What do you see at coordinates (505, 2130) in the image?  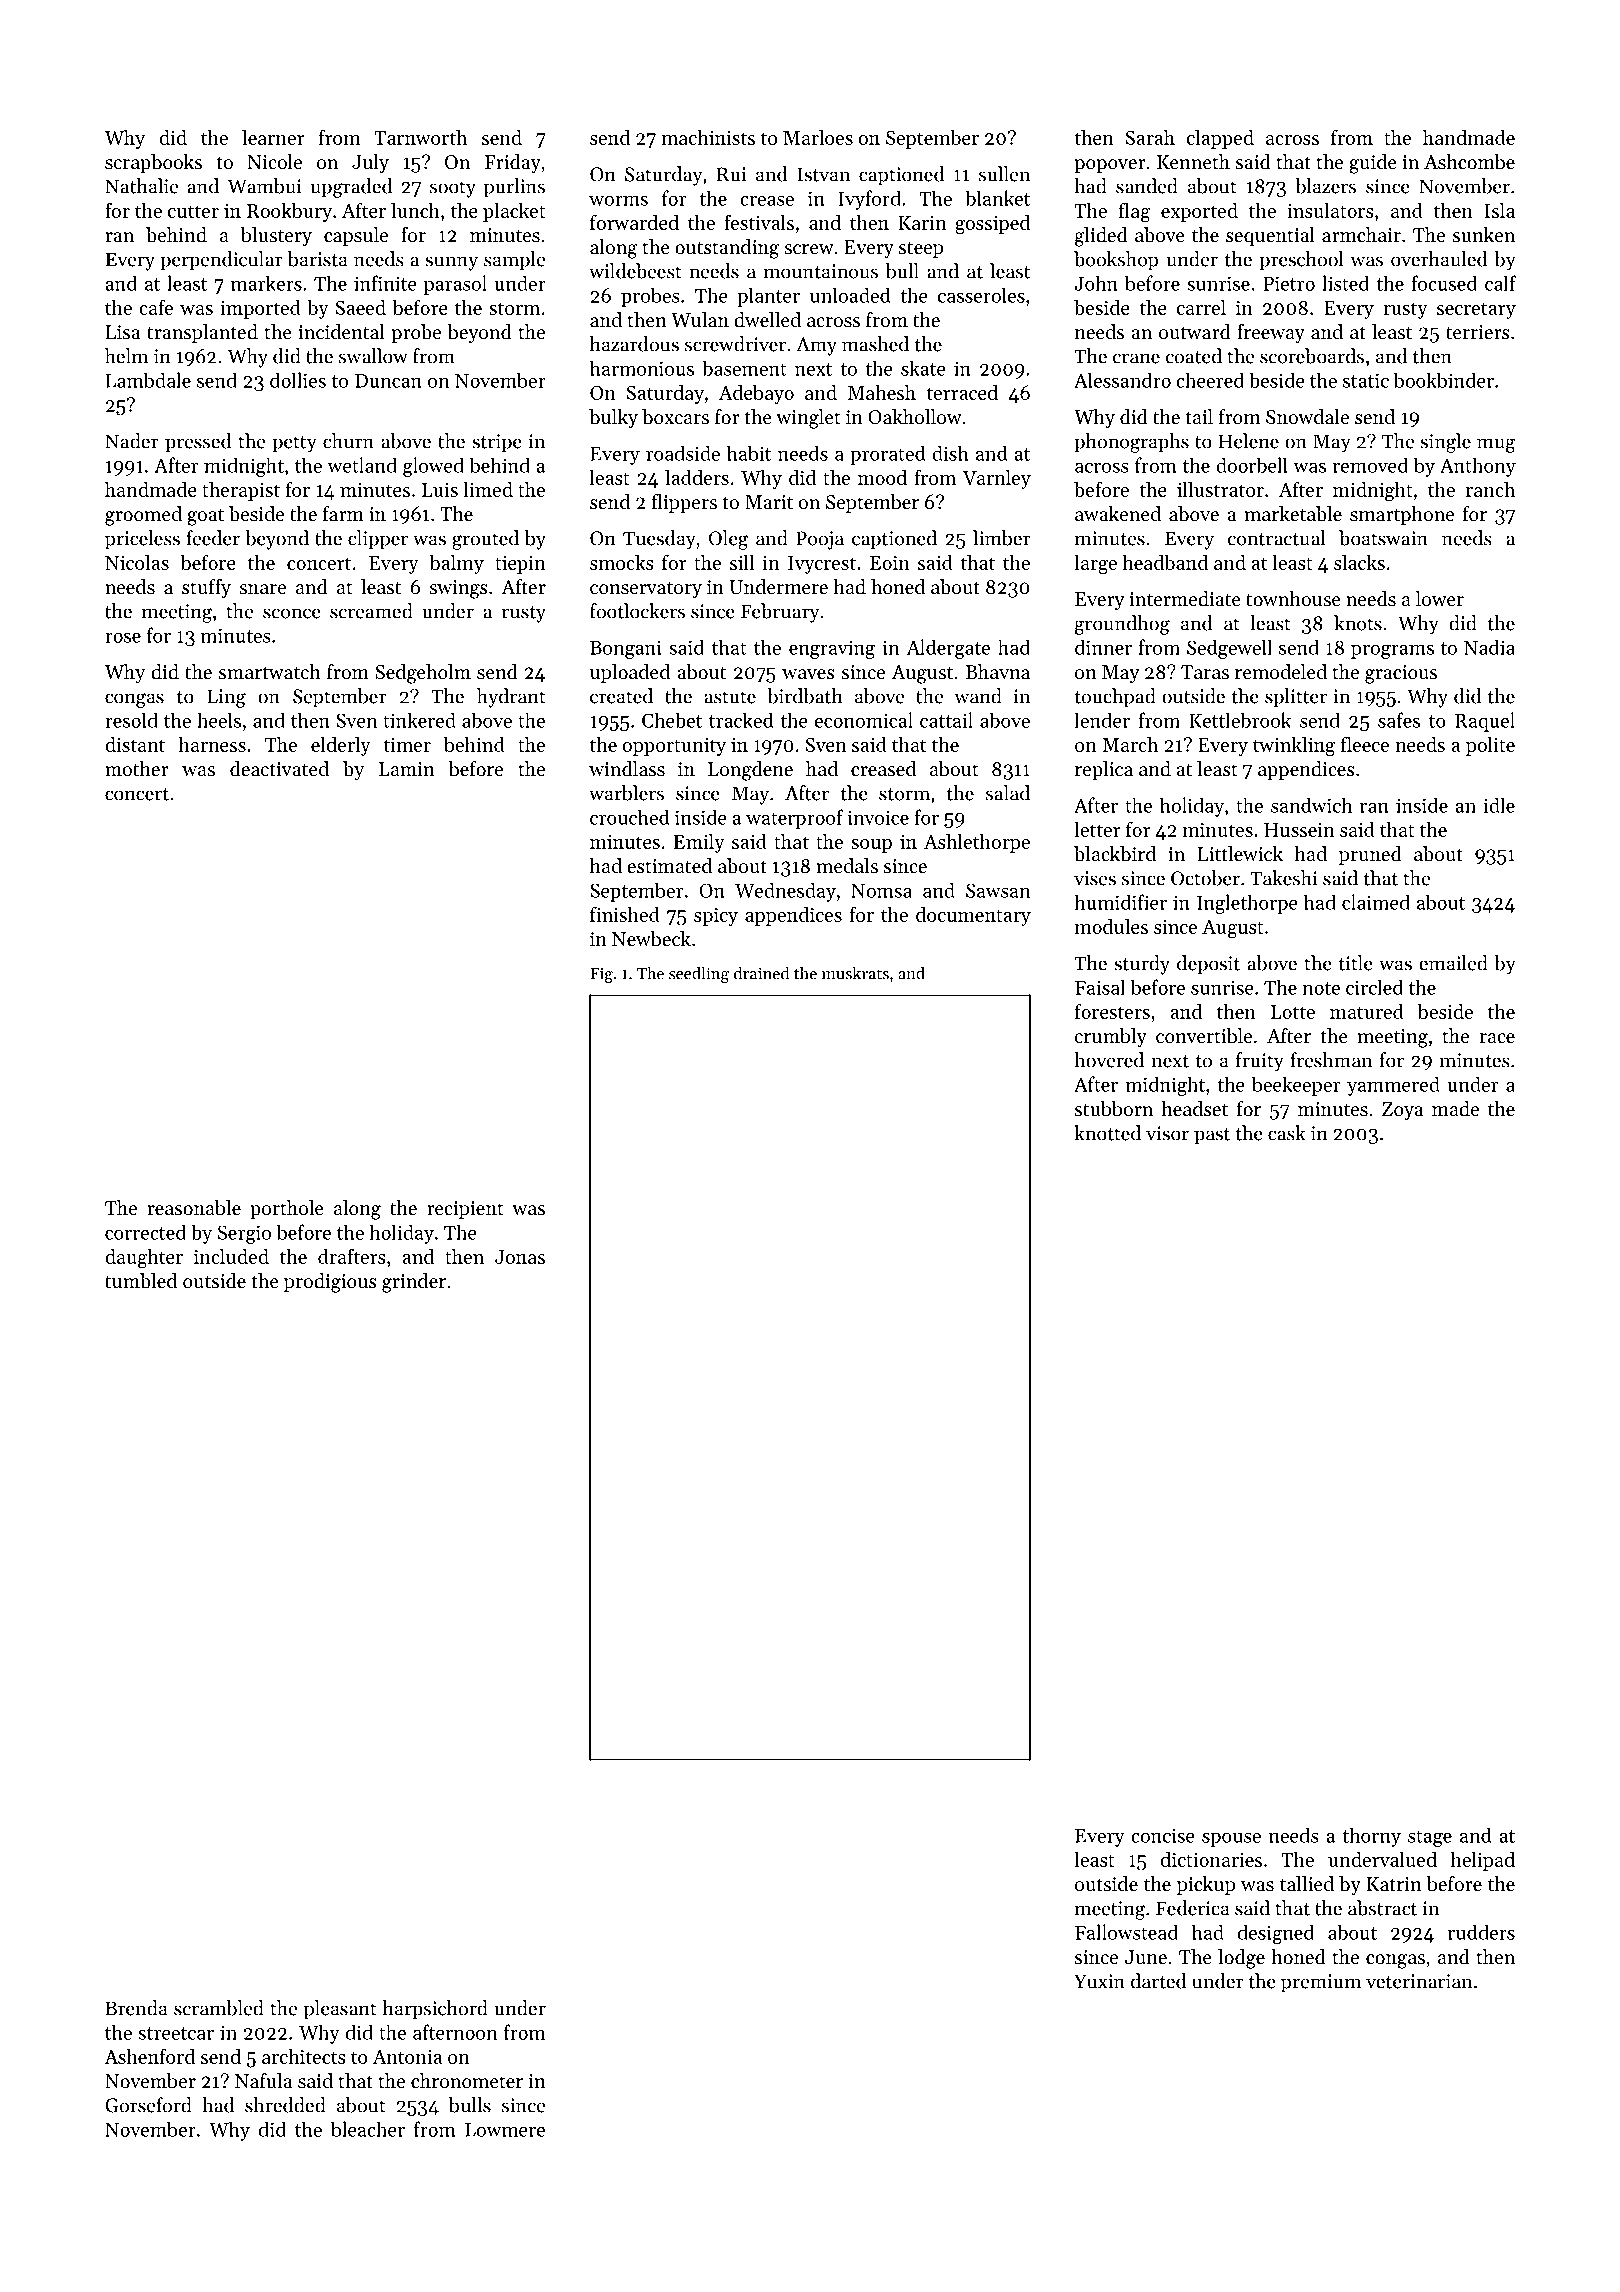 I see `Lowmere` at bounding box center [505, 2130].
